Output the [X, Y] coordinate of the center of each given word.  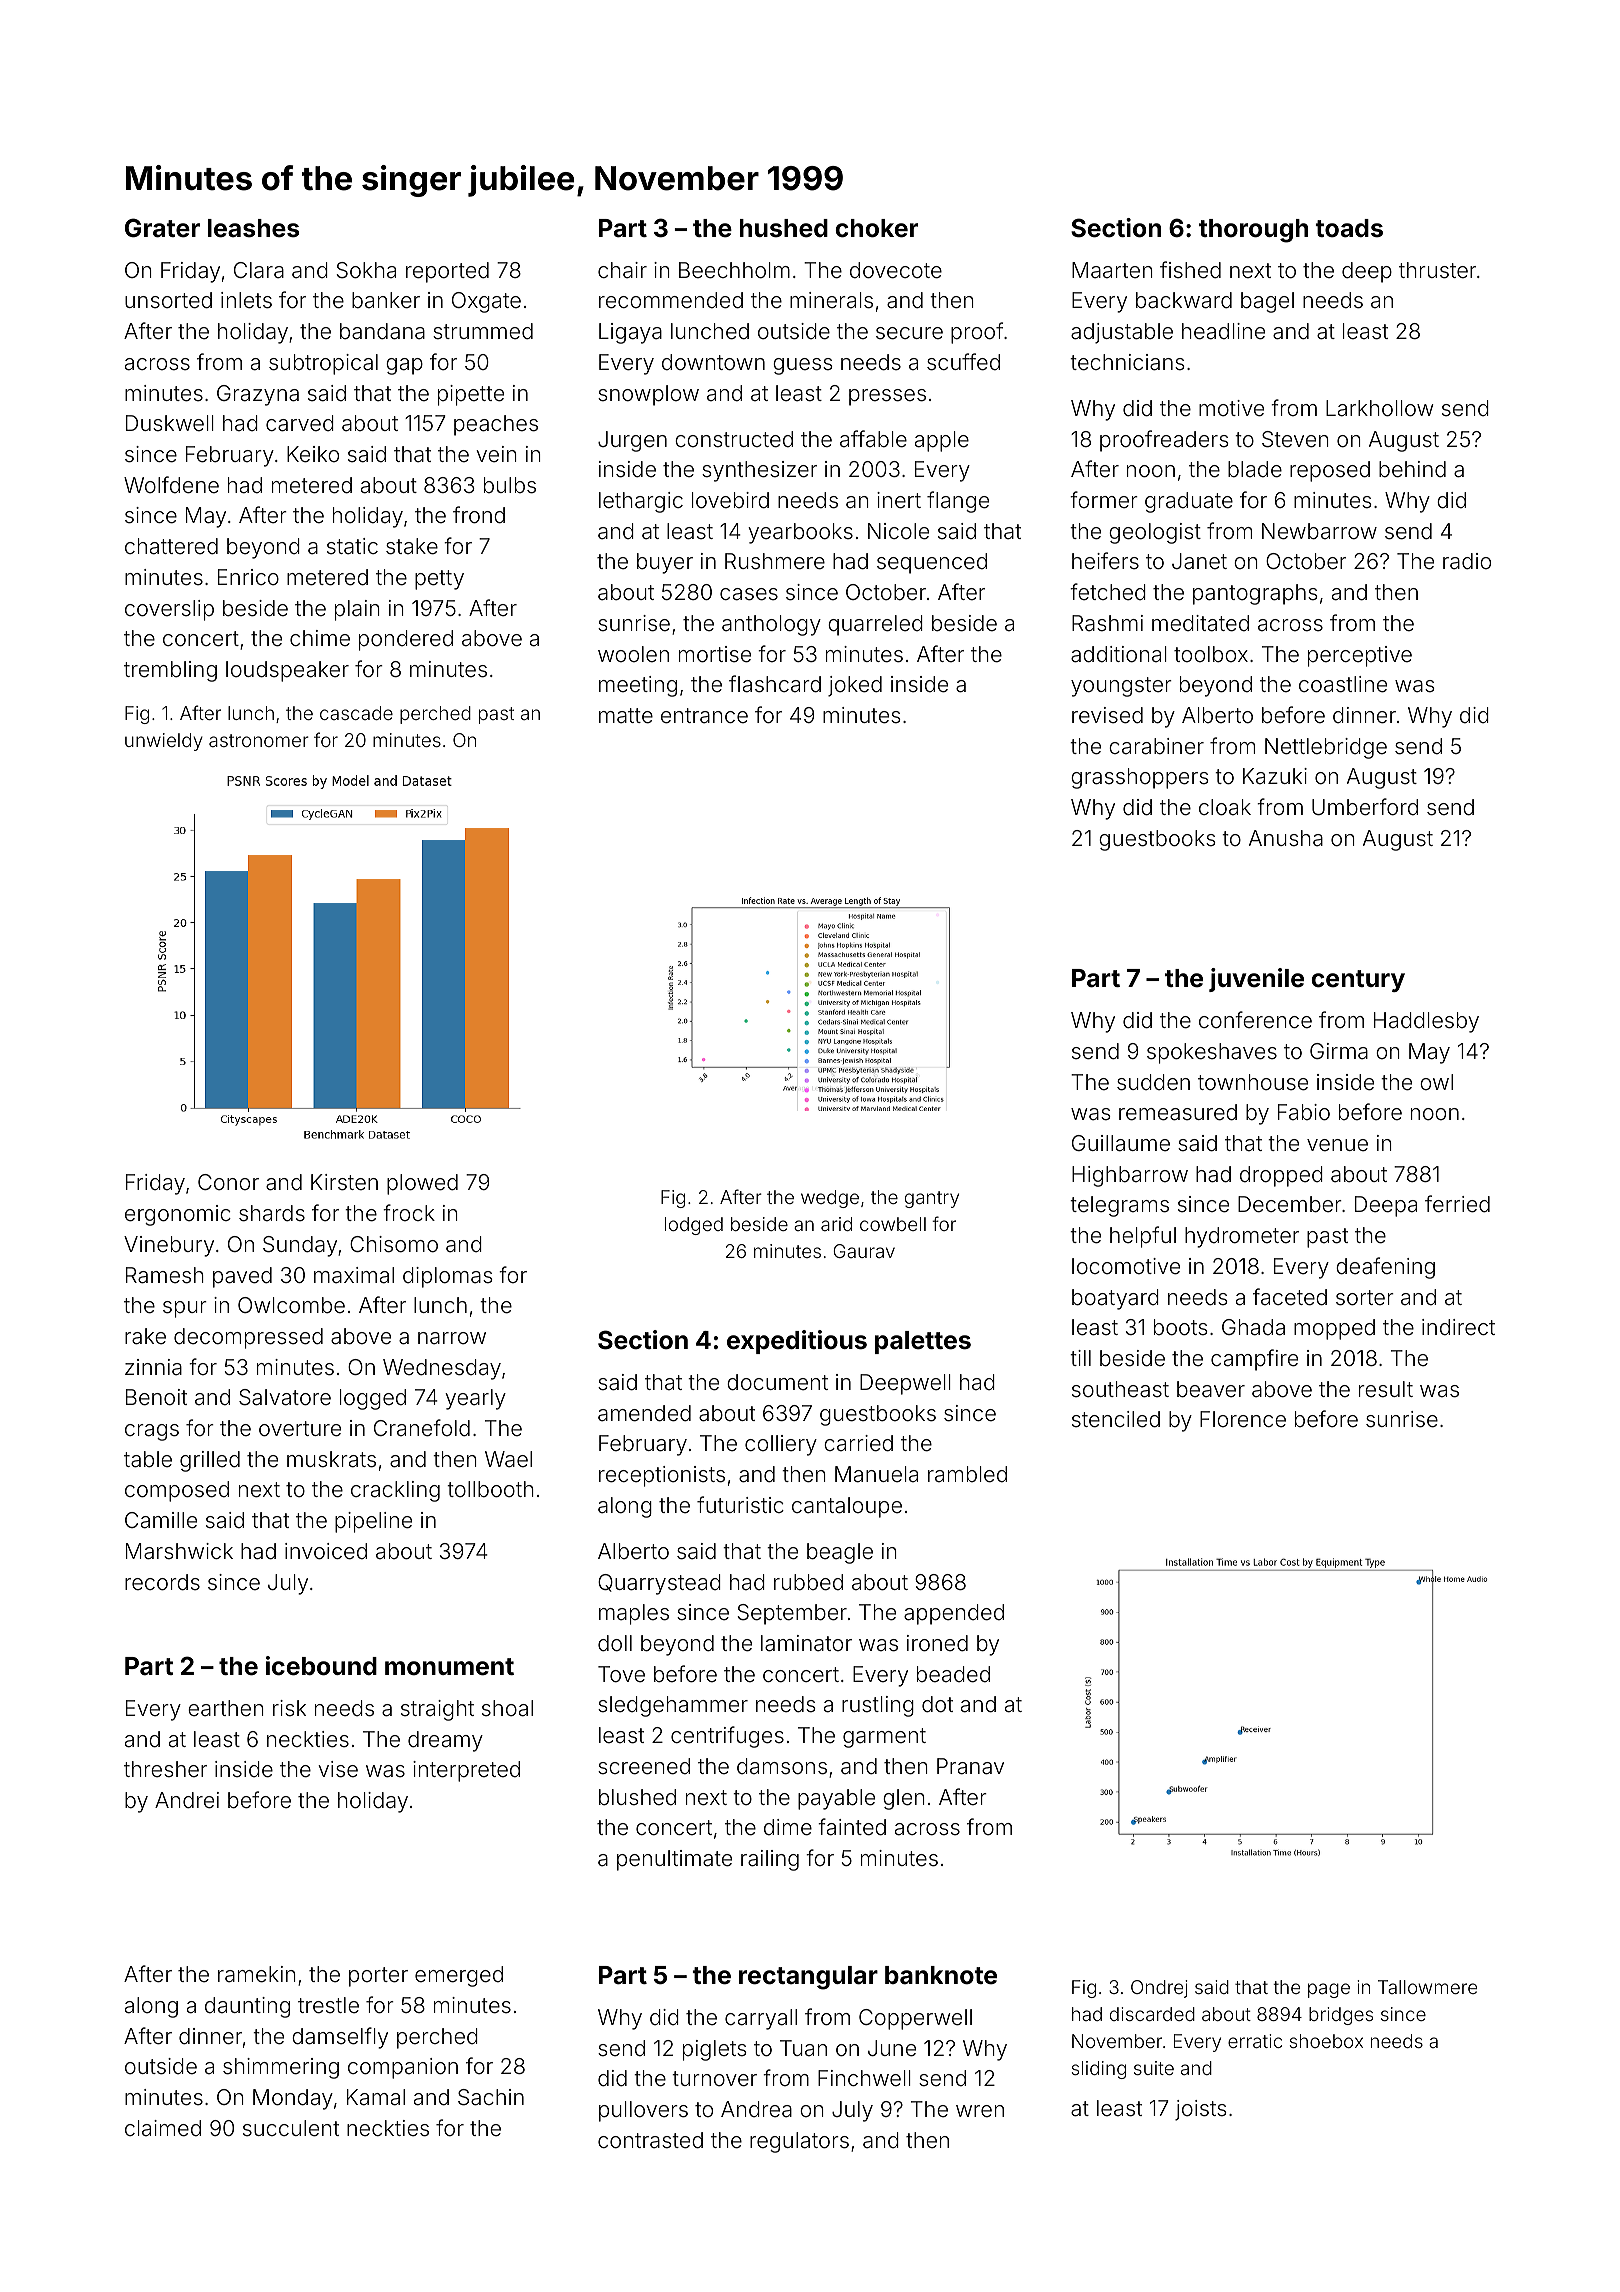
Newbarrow [1319, 531]
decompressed [248, 1338]
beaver [1211, 1389]
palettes [923, 1342]
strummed [483, 331]
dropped [1281, 1176]
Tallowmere [1427, 1987]
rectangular [808, 1978]
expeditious [797, 1342]
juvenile [1256, 980]
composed [177, 1491]
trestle [328, 2005]
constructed [734, 439]
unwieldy [164, 742]
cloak [1225, 807]
